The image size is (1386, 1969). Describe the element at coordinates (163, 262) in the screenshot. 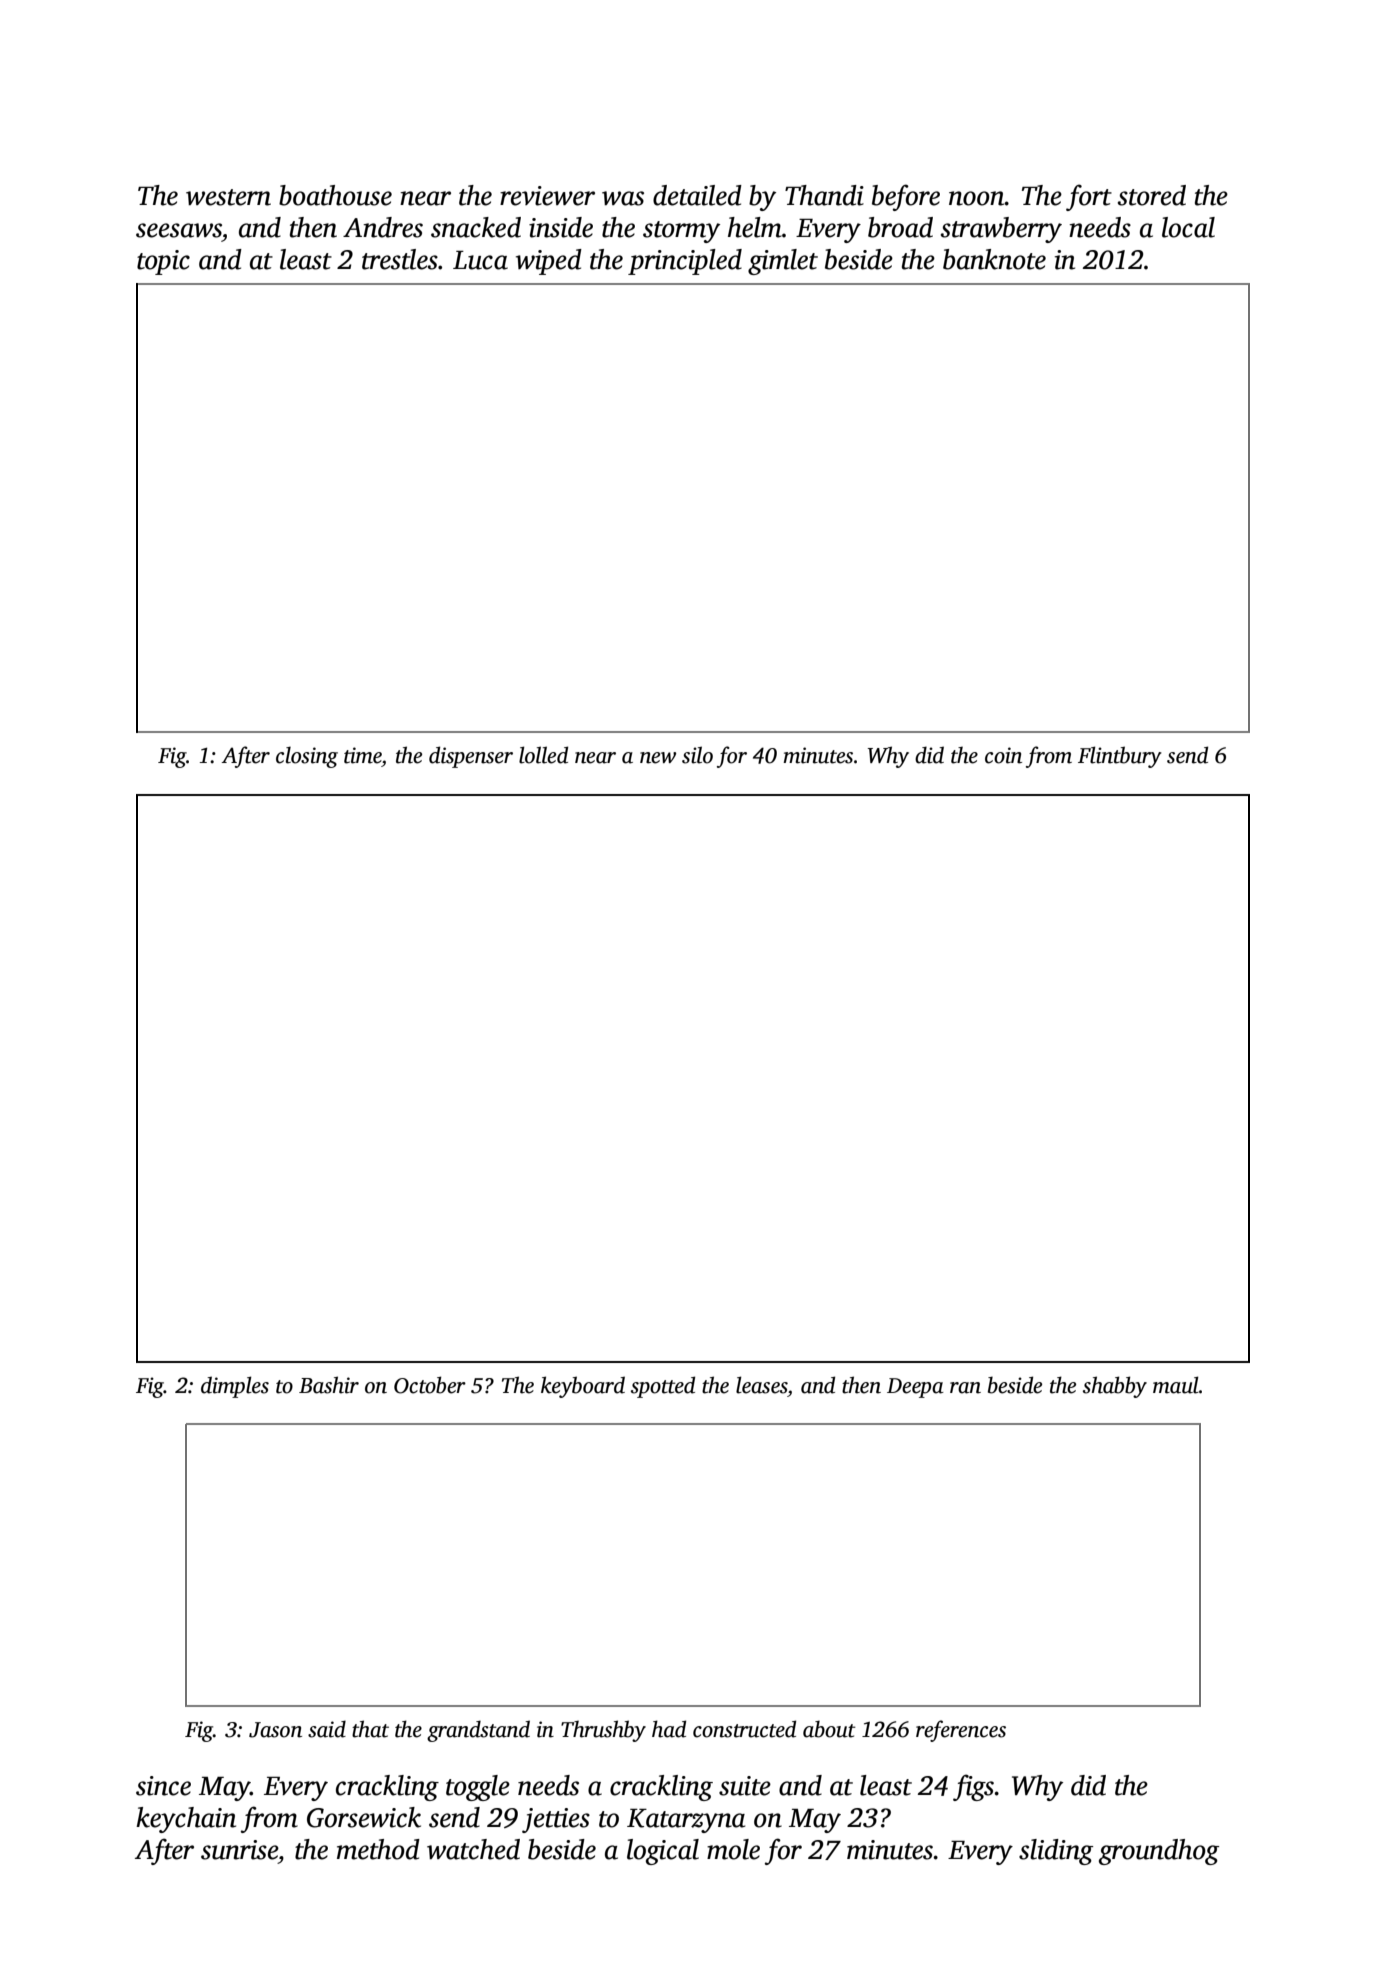

I see `topic` at that location.
